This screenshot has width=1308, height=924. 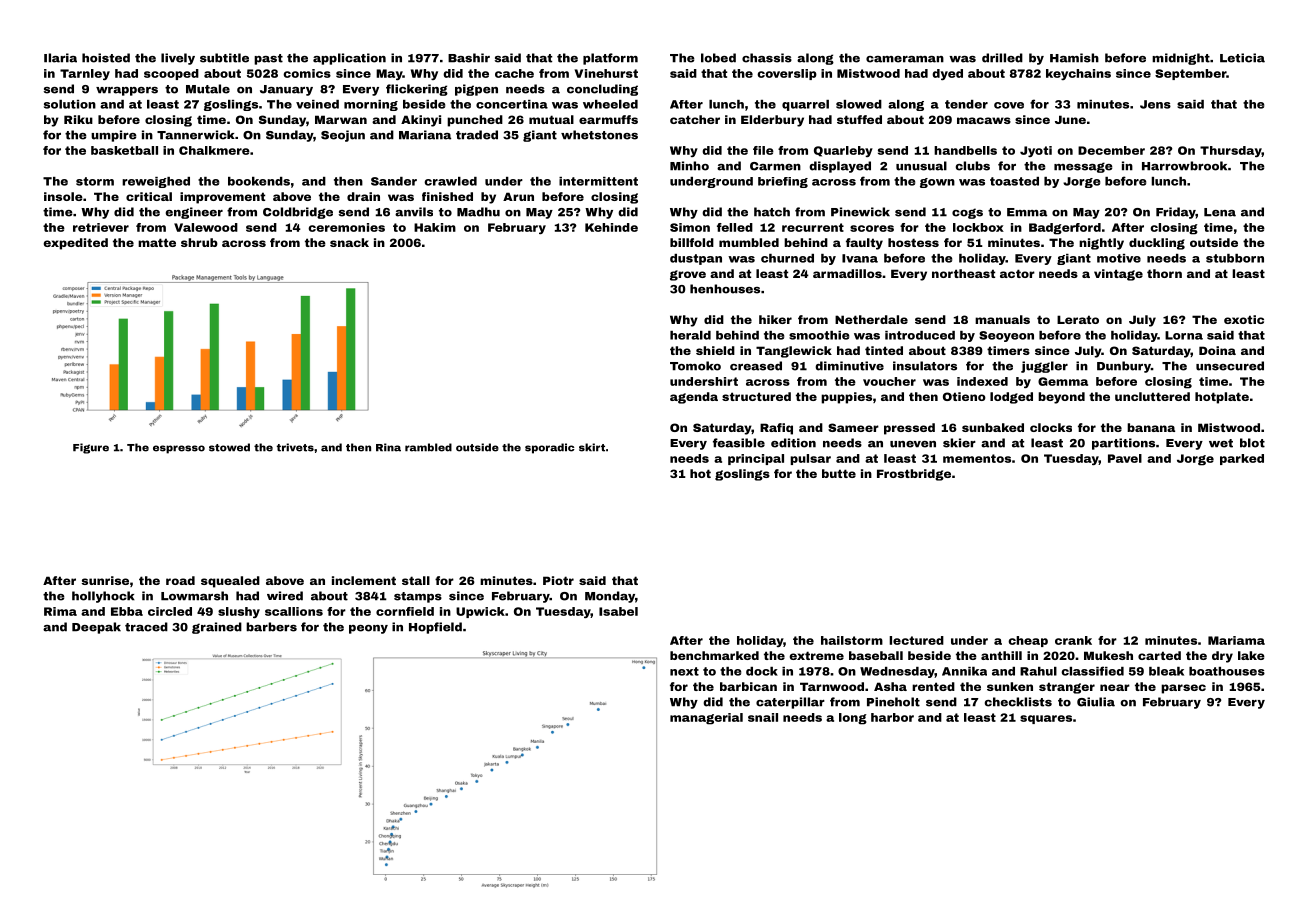 What do you see at coordinates (268, 59) in the screenshot?
I see `past` at bounding box center [268, 59].
